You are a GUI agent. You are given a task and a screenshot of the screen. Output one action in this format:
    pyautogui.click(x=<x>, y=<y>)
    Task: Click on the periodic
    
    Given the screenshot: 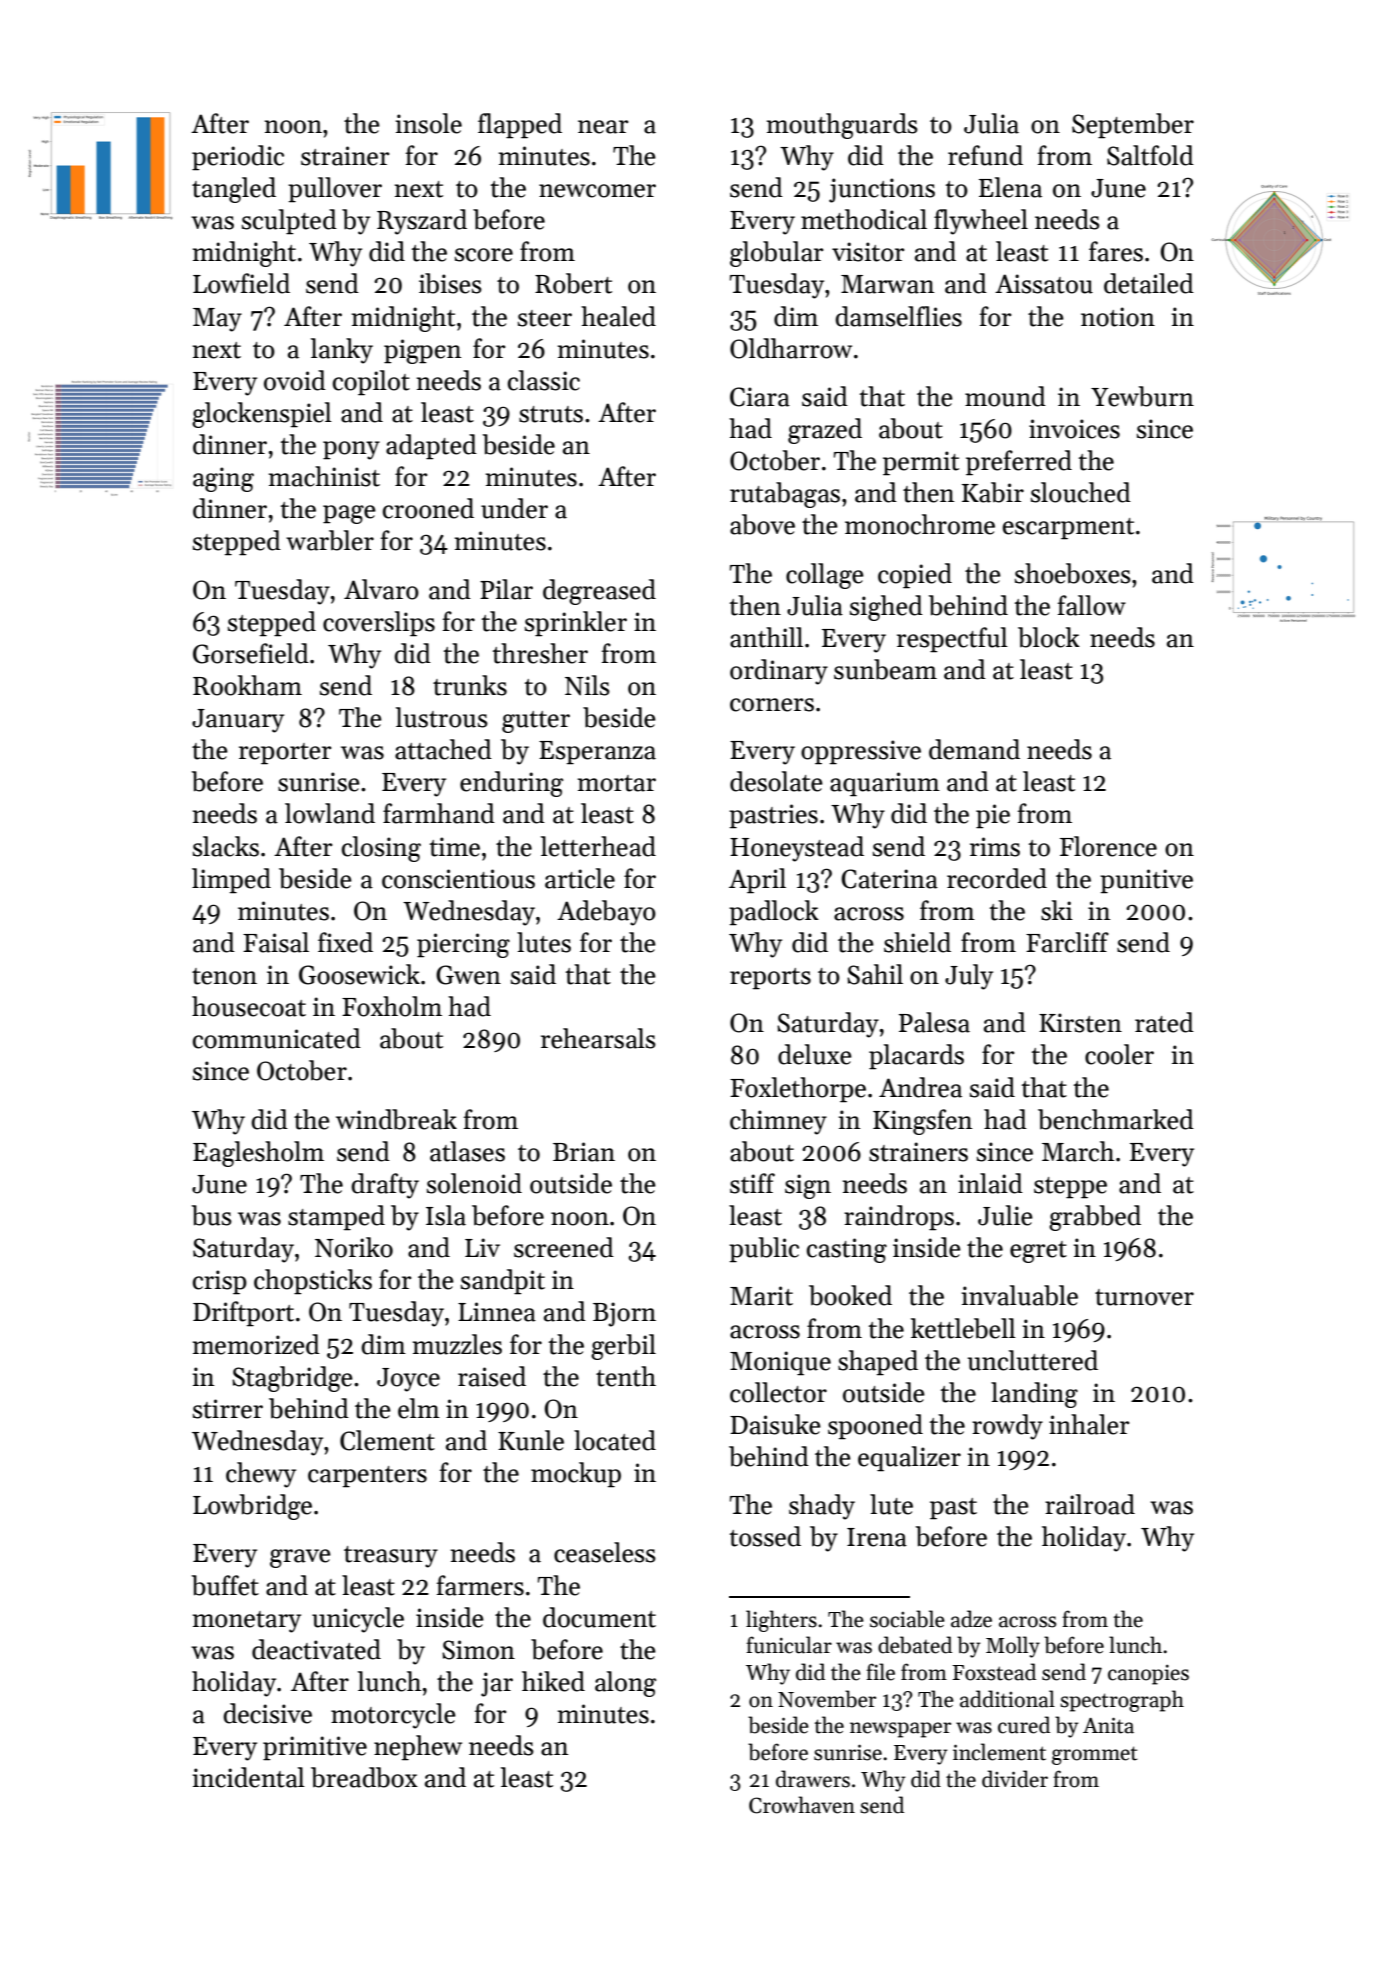 What is the action you would take?
    pyautogui.click(x=238, y=158)
